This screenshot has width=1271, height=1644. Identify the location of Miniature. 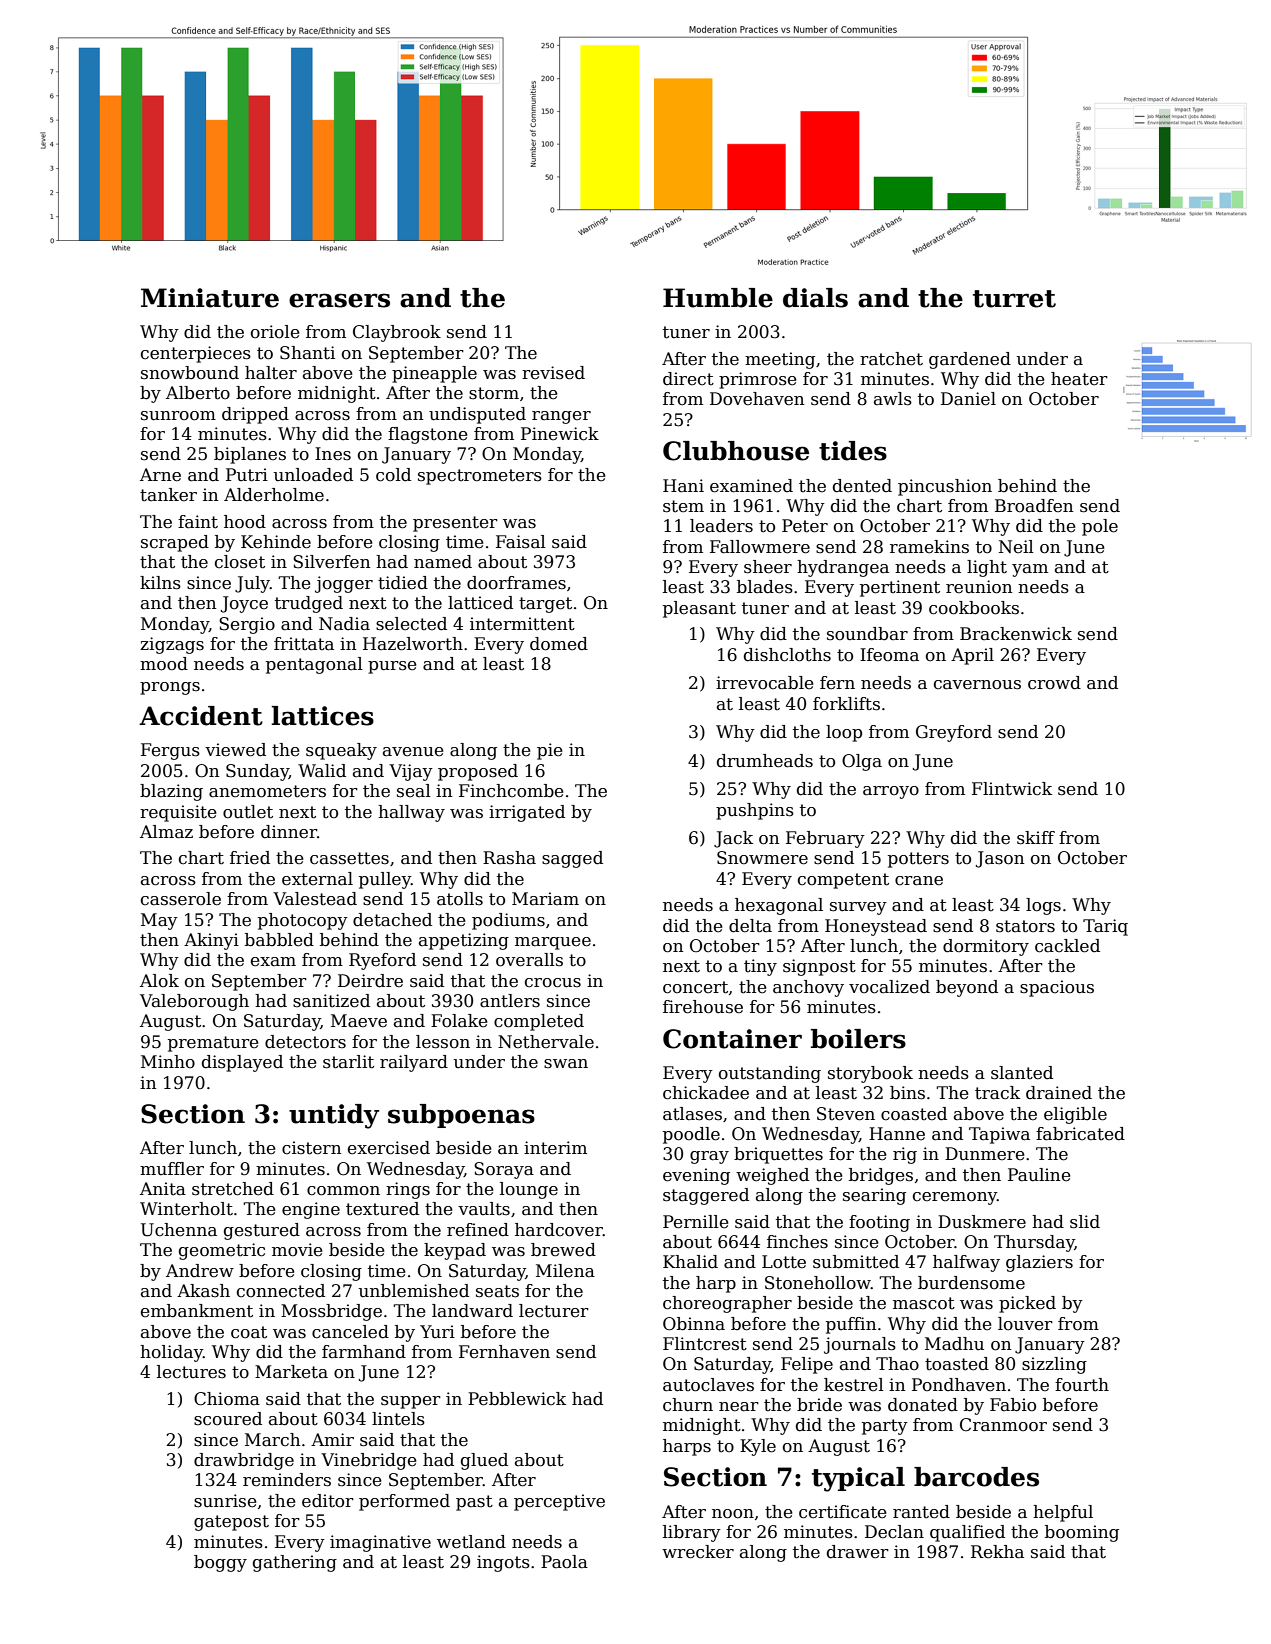
(210, 298).
